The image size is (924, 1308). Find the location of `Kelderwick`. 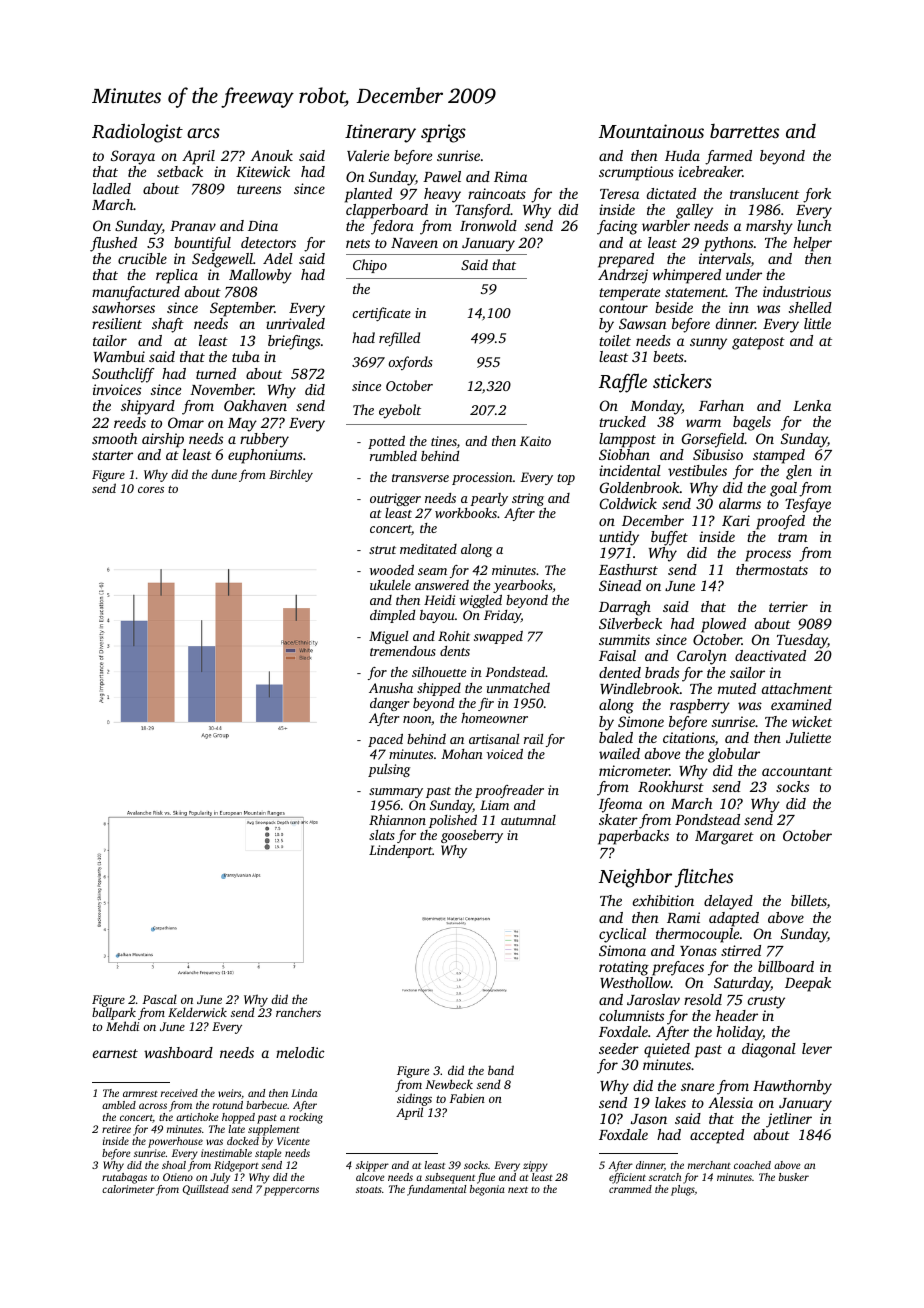

Kelderwick is located at coordinates (197, 1012).
